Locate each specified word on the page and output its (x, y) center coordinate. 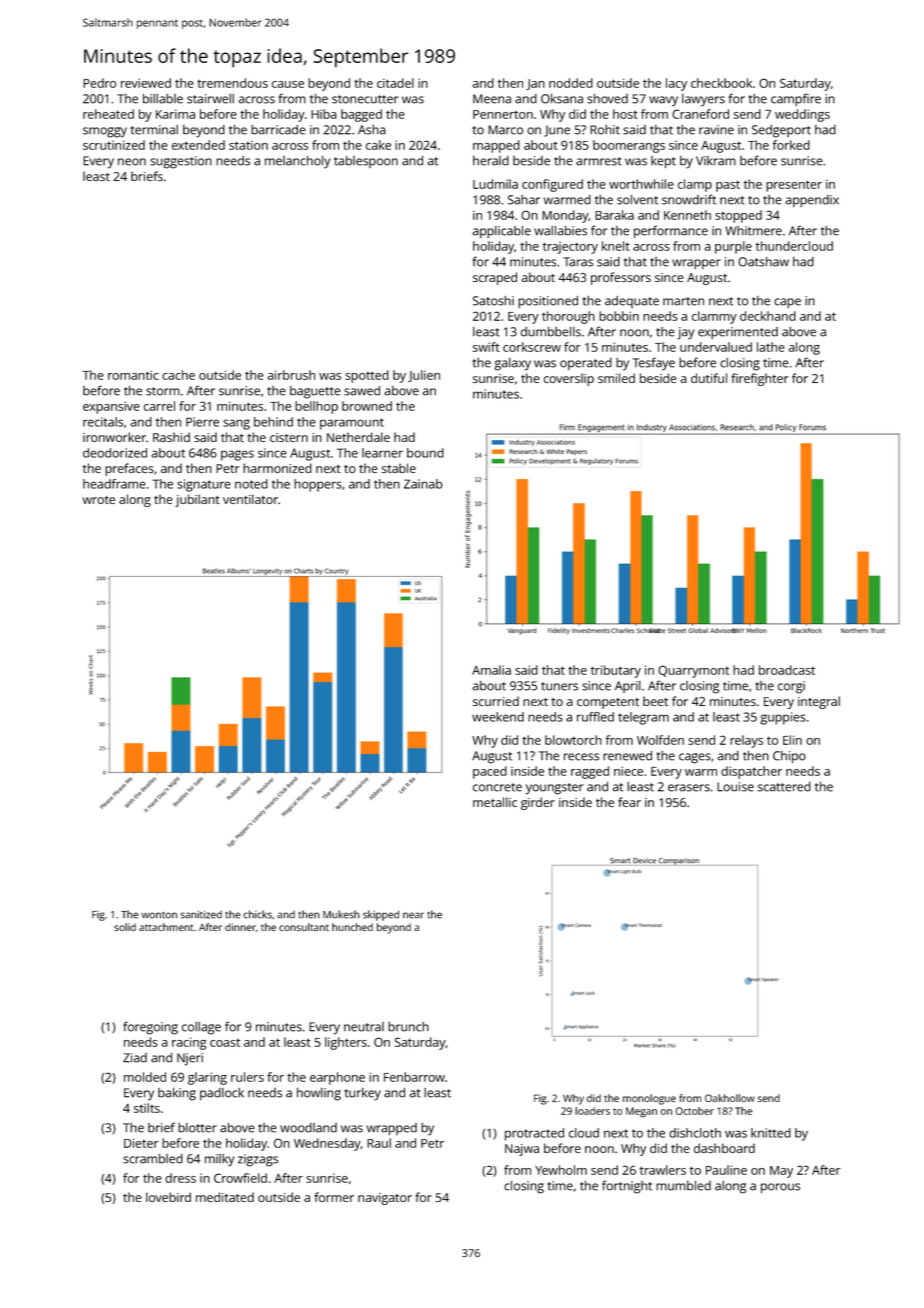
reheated (108, 114)
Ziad (135, 1058)
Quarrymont (693, 671)
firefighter (760, 379)
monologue (649, 1099)
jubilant (197, 500)
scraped (495, 278)
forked (791, 145)
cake (378, 145)
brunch (408, 1027)
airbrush (291, 375)
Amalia (491, 670)
